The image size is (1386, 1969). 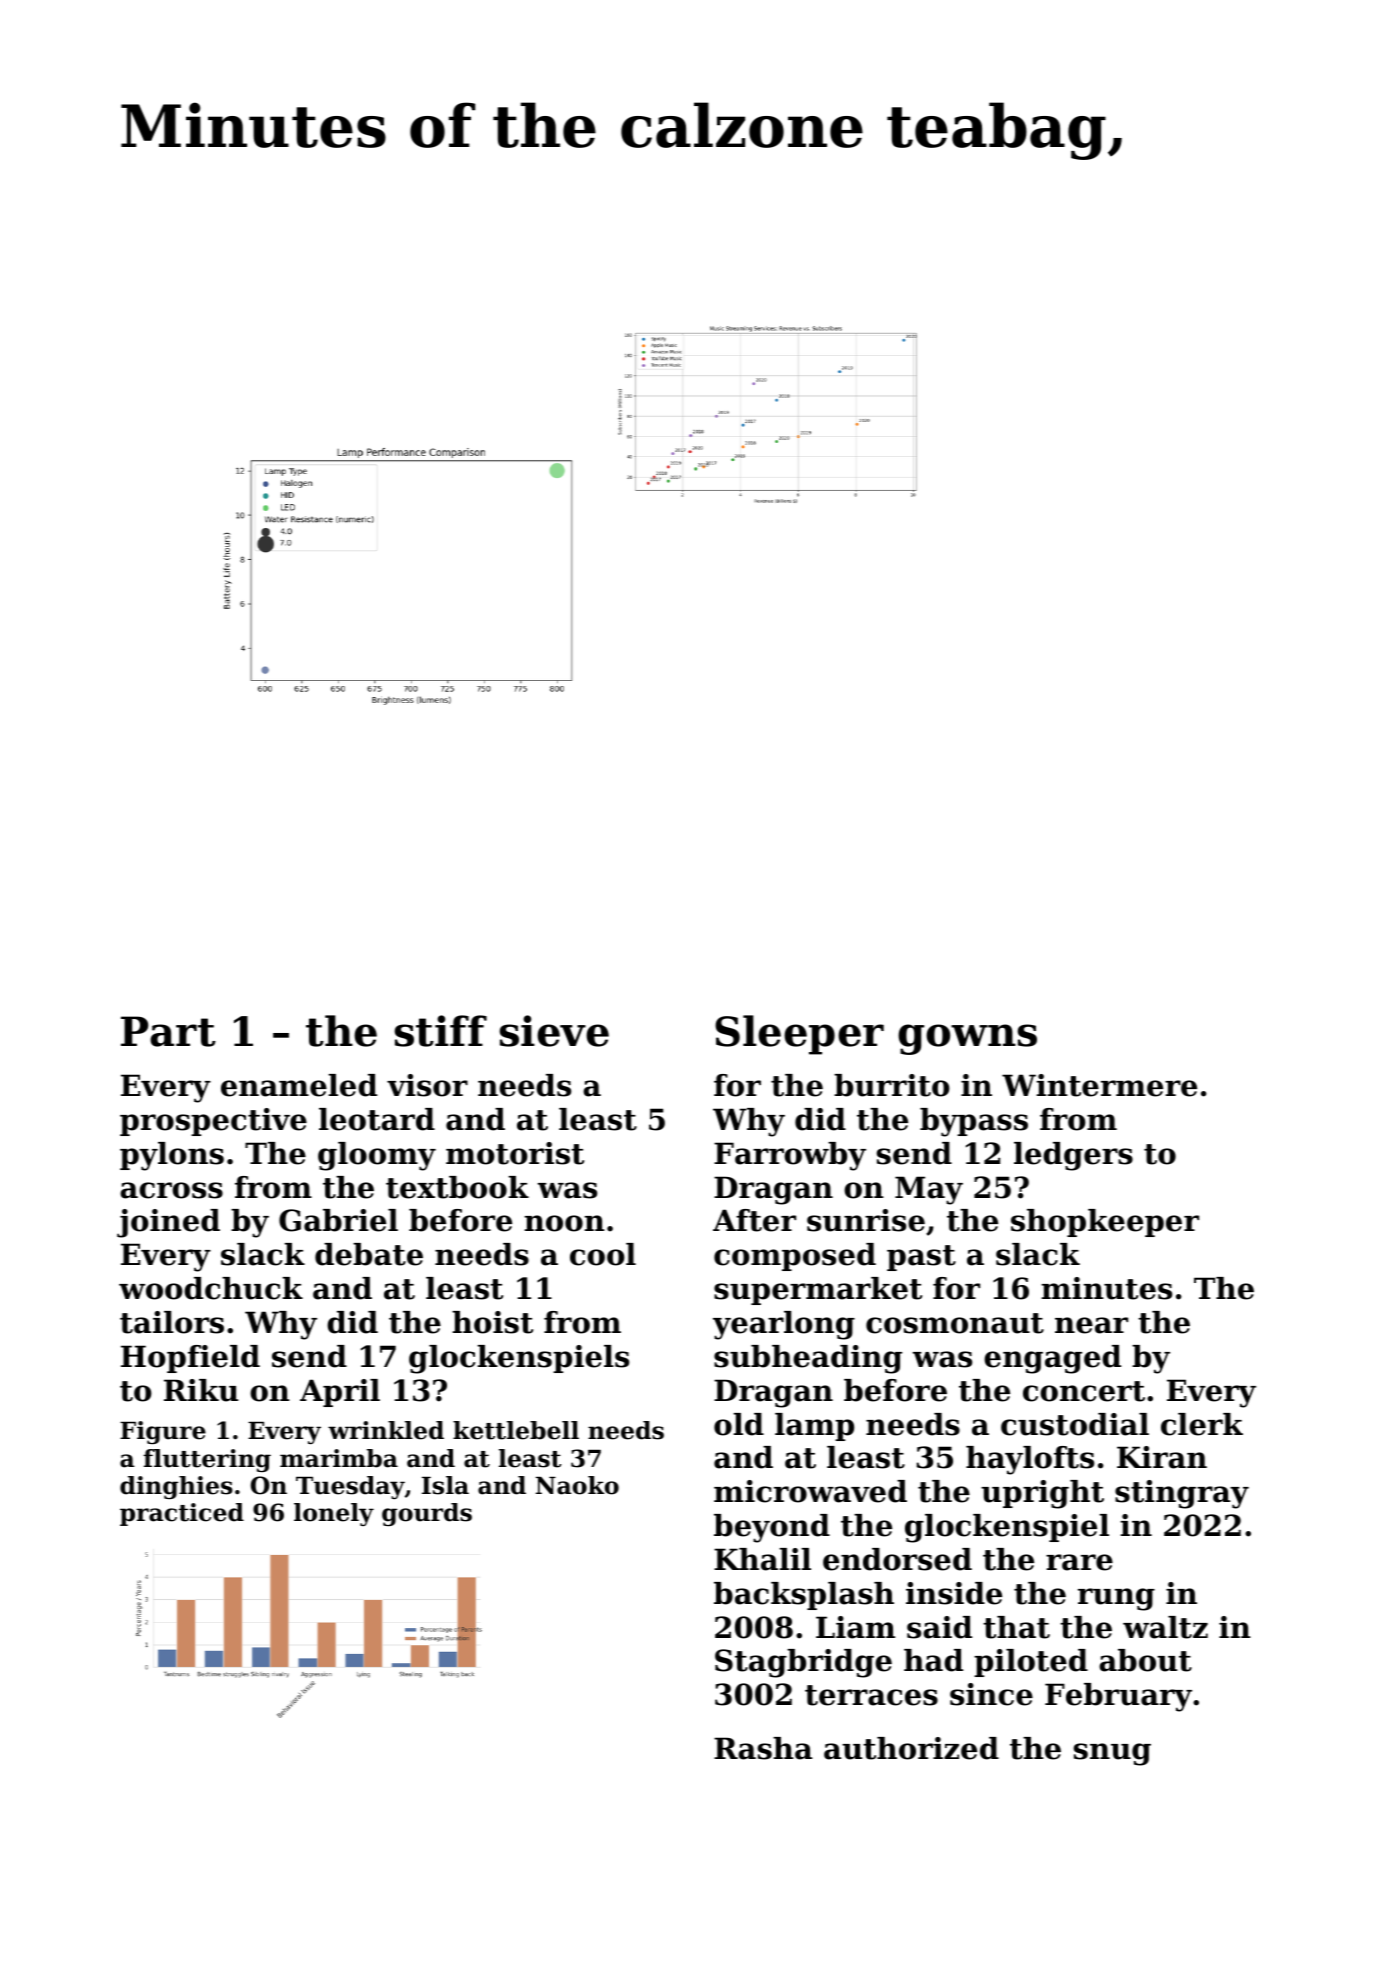 What do you see at coordinates (176, 1487) in the page?
I see `dinghies` at bounding box center [176, 1487].
